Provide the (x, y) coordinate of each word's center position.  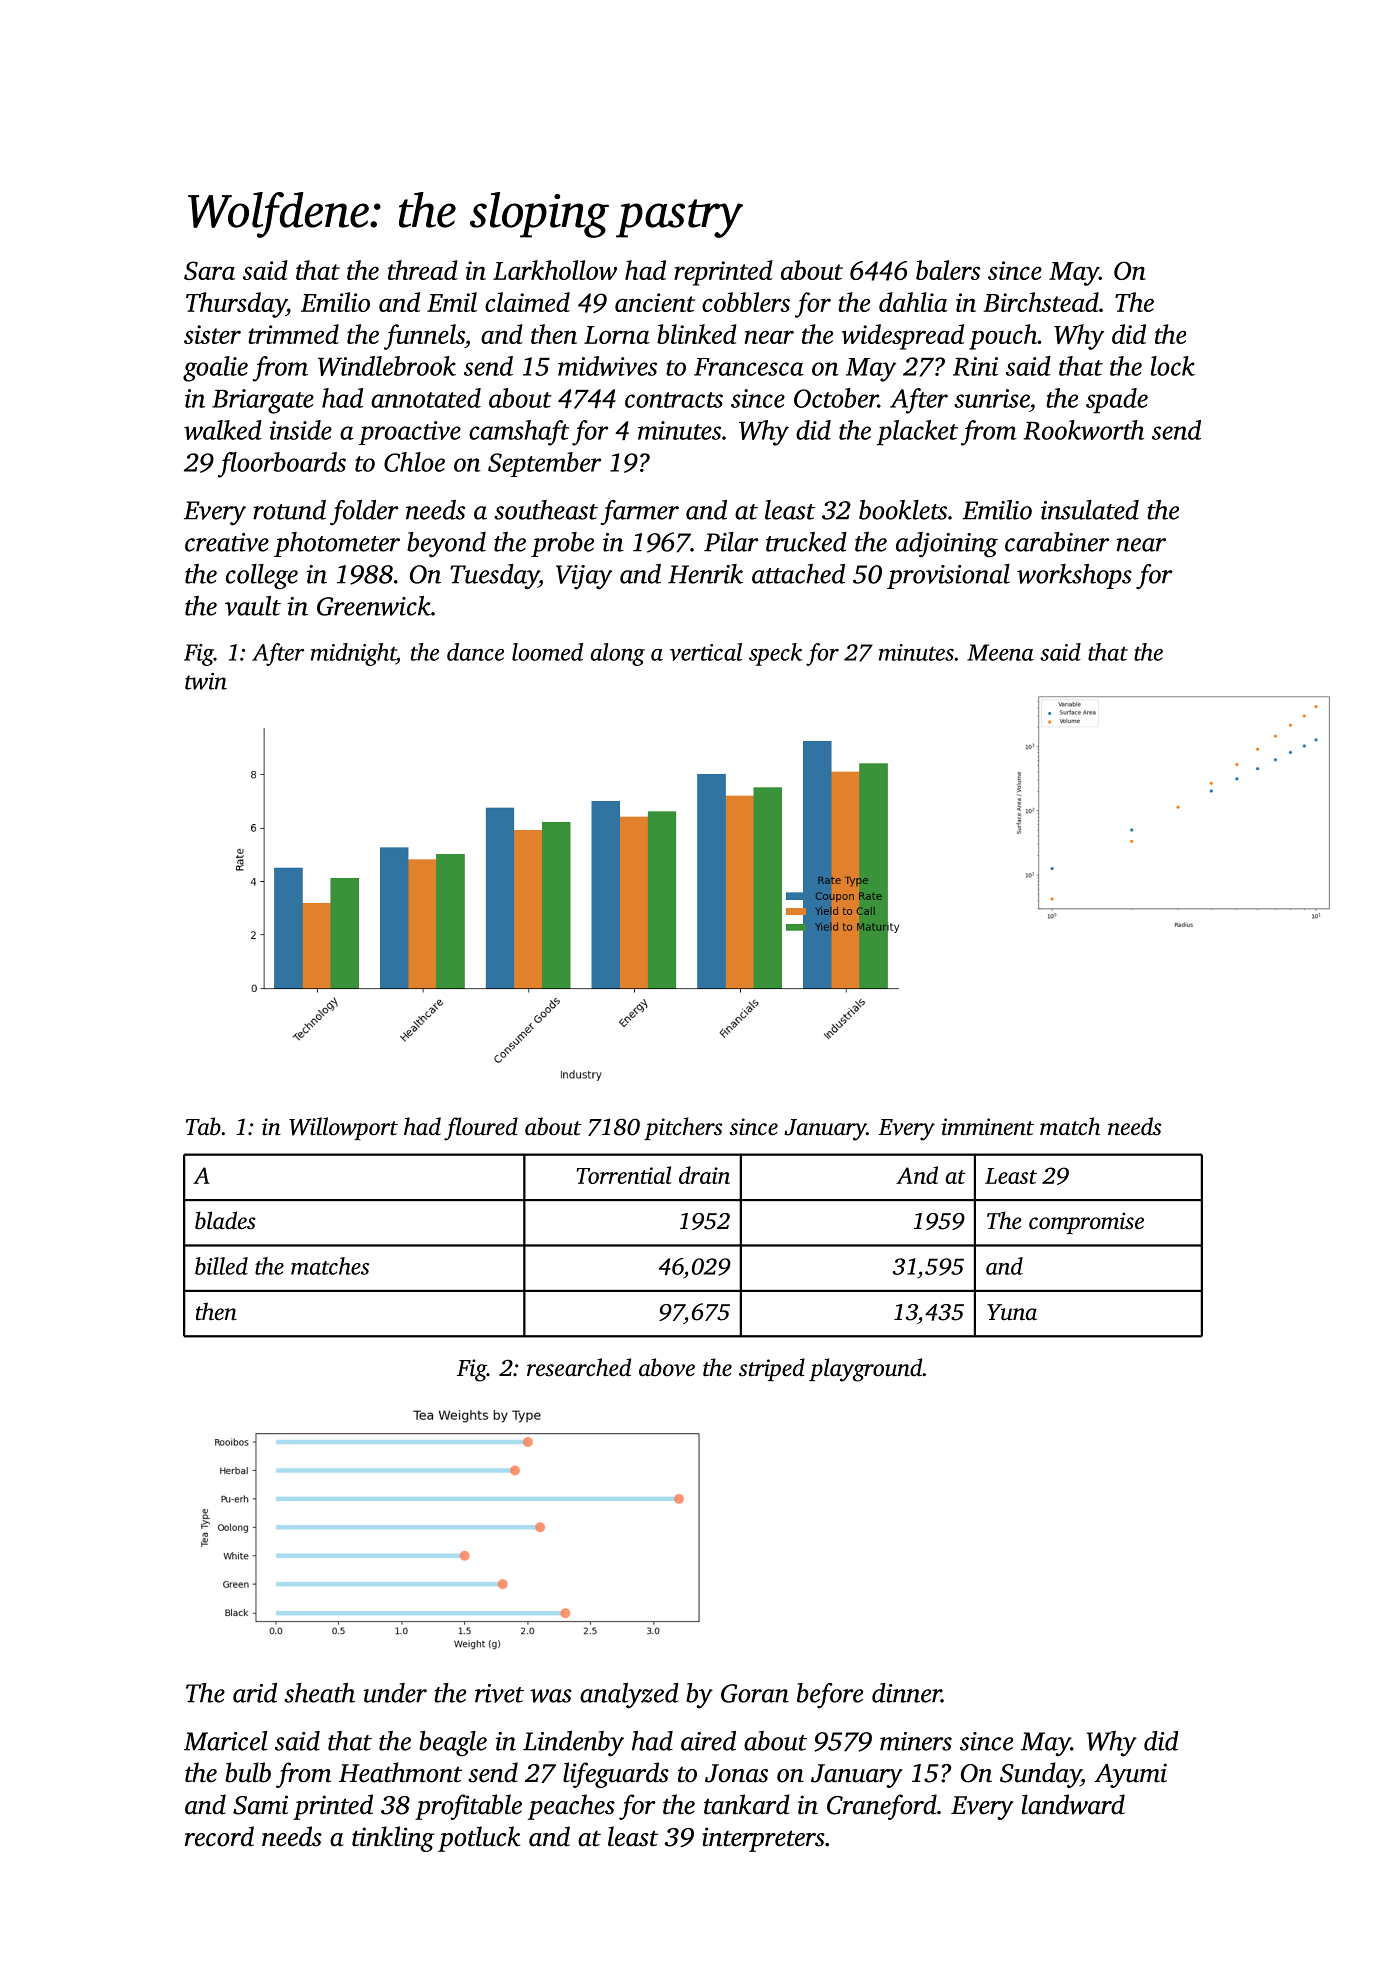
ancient (655, 302)
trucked (806, 542)
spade (1117, 401)
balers (948, 270)
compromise (1086, 1223)
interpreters (763, 1839)
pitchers (683, 1128)
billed (221, 1266)
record (219, 1836)
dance (475, 652)
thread (423, 270)
